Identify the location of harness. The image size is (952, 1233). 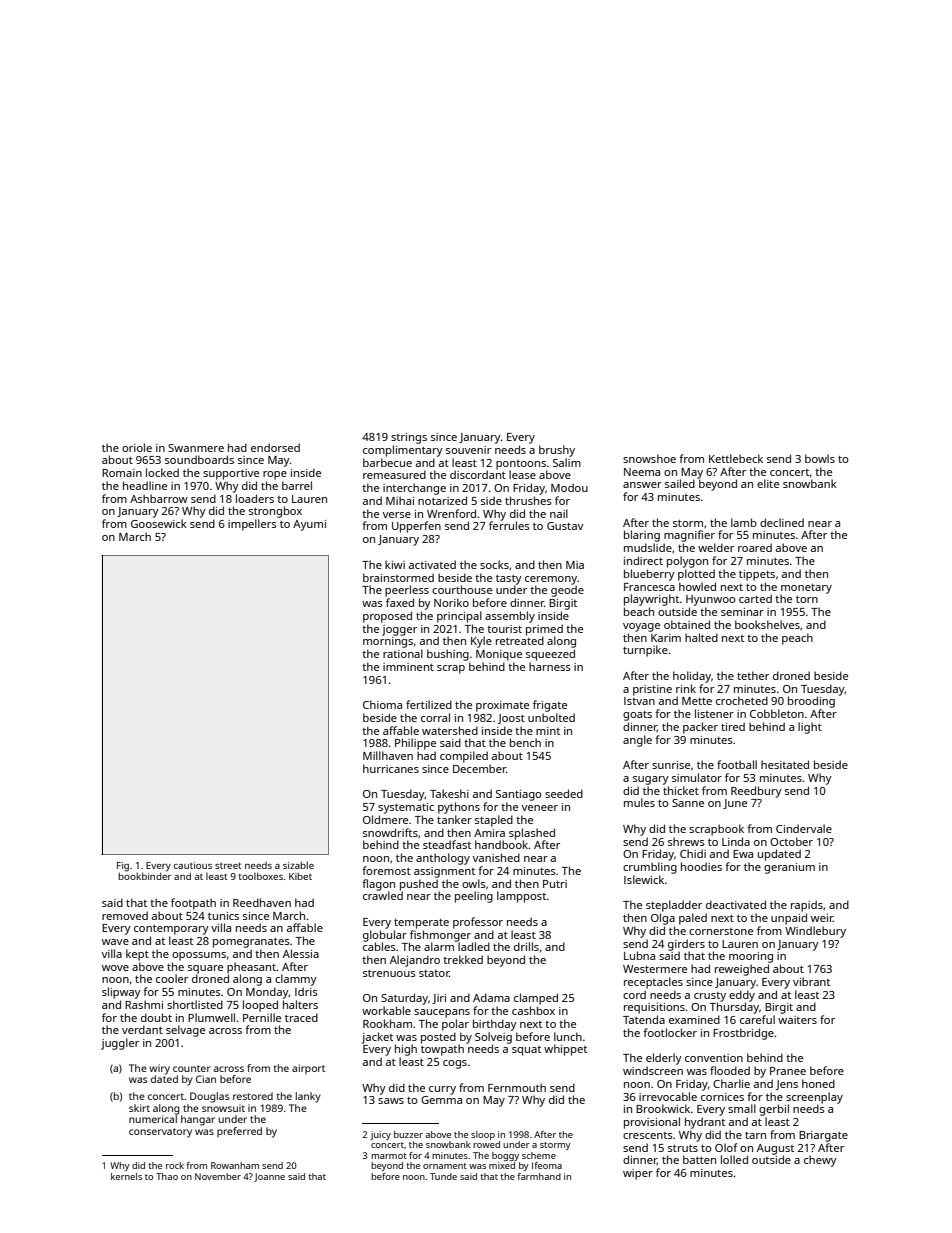
(550, 666).
